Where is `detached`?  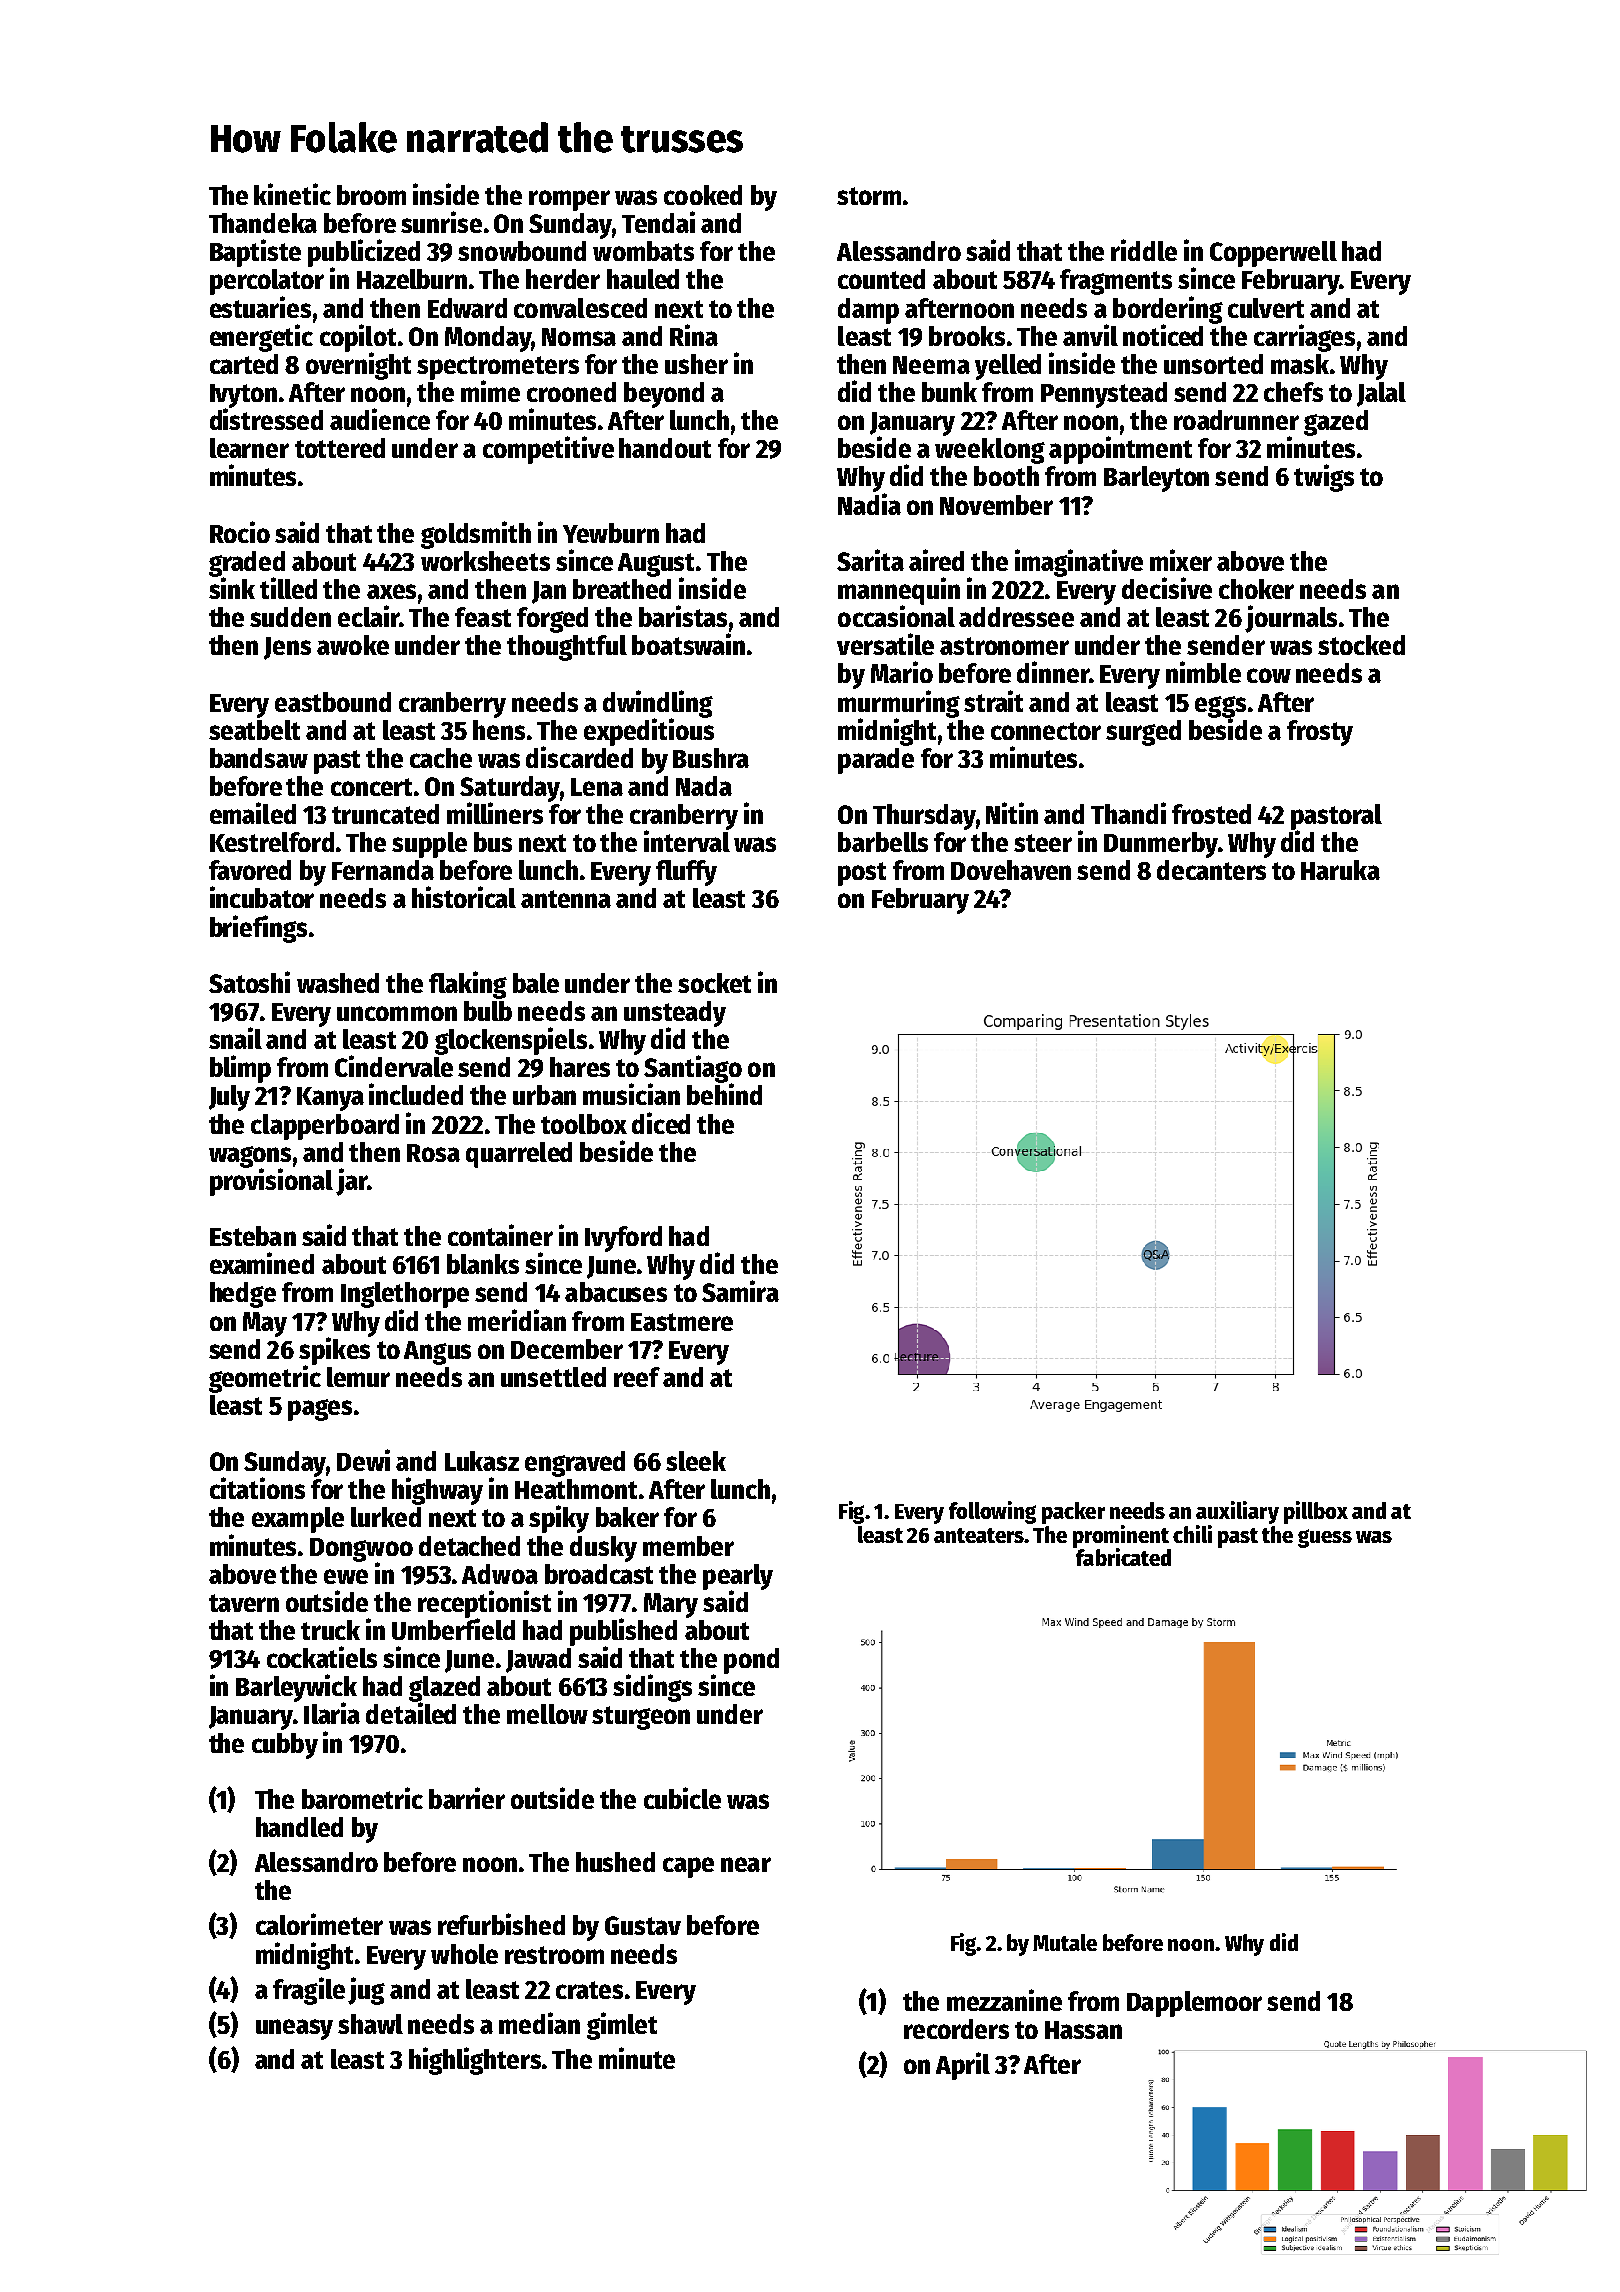 detached is located at coordinates (469, 1546).
